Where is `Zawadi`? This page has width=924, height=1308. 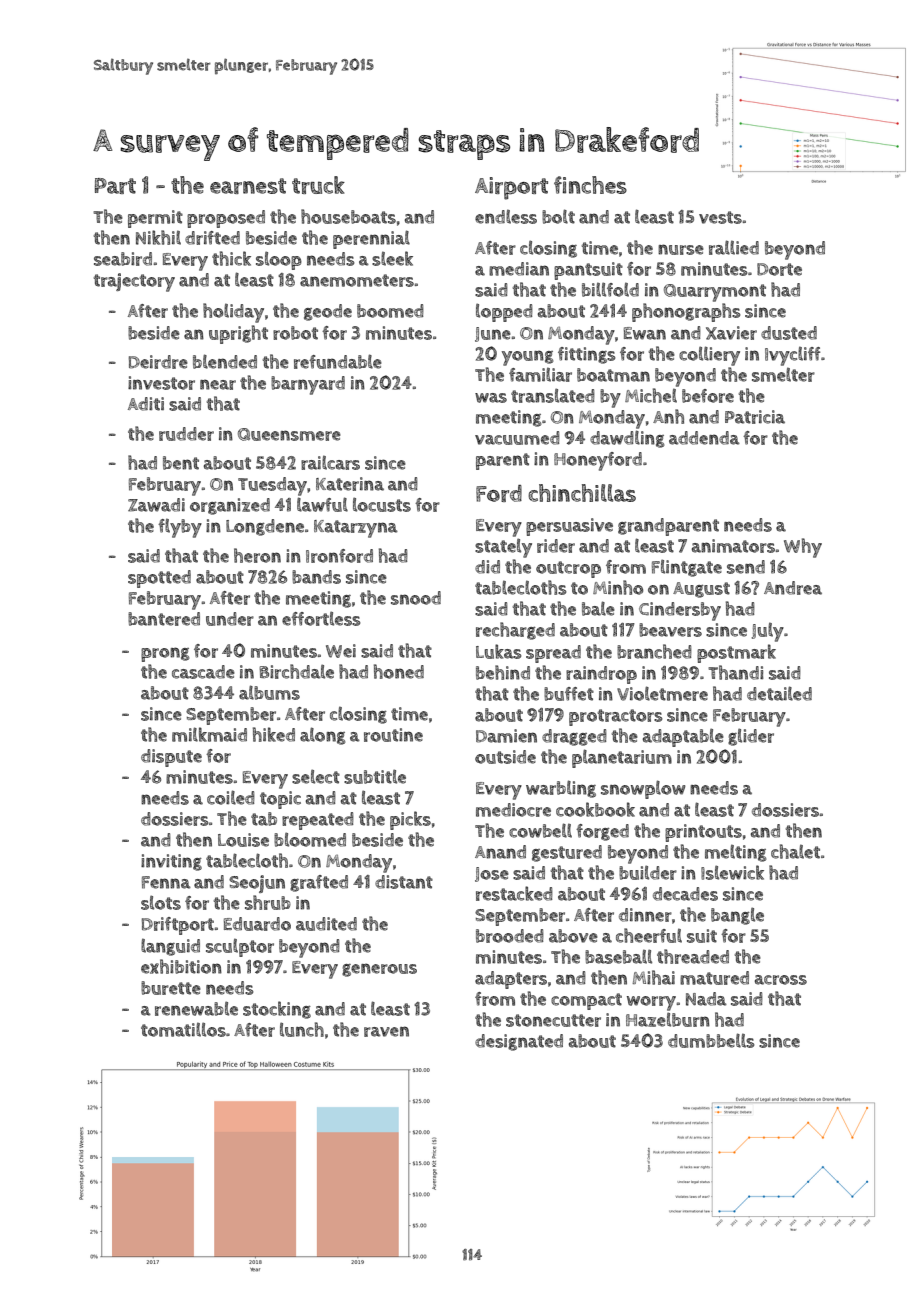 Zawadi is located at coordinates (156, 505).
